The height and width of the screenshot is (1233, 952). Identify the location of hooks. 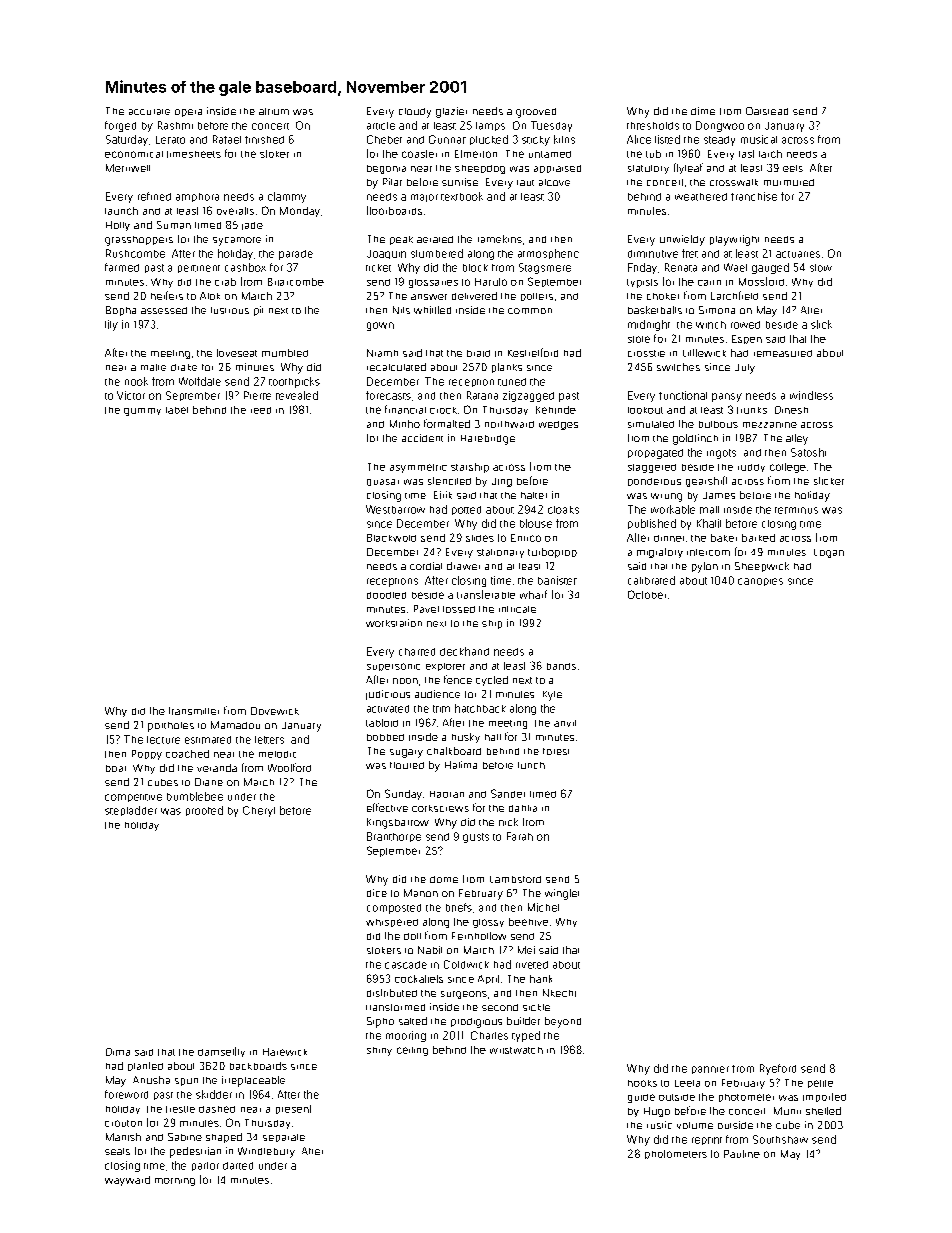
(642, 1083).
